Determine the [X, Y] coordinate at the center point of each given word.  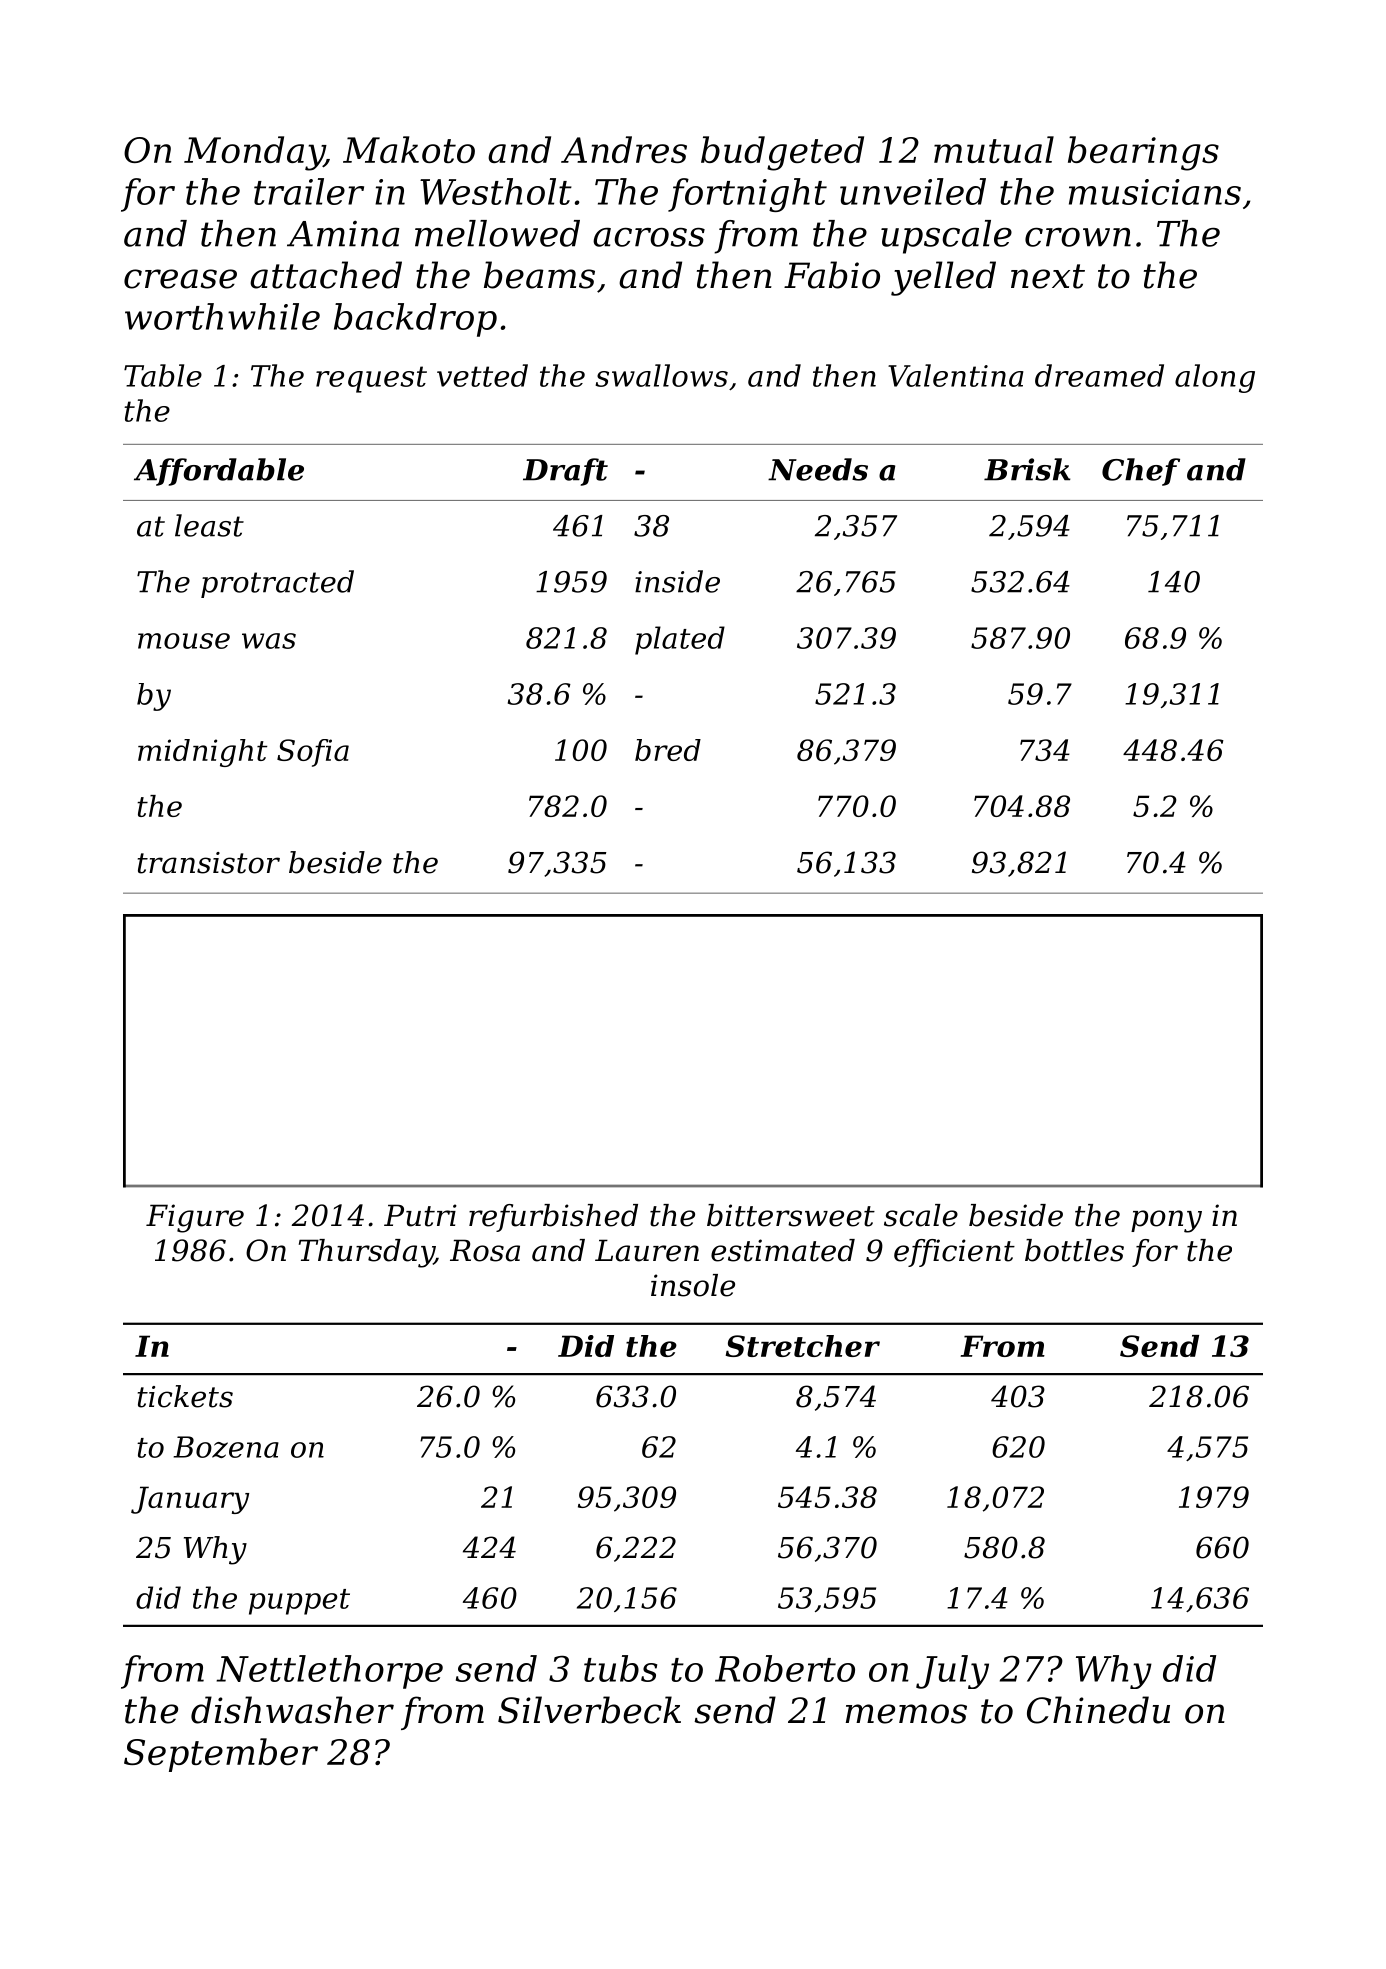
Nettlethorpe [329, 1672]
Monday [254, 153]
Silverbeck [589, 1710]
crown [1078, 237]
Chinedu [1098, 1710]
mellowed [497, 233]
